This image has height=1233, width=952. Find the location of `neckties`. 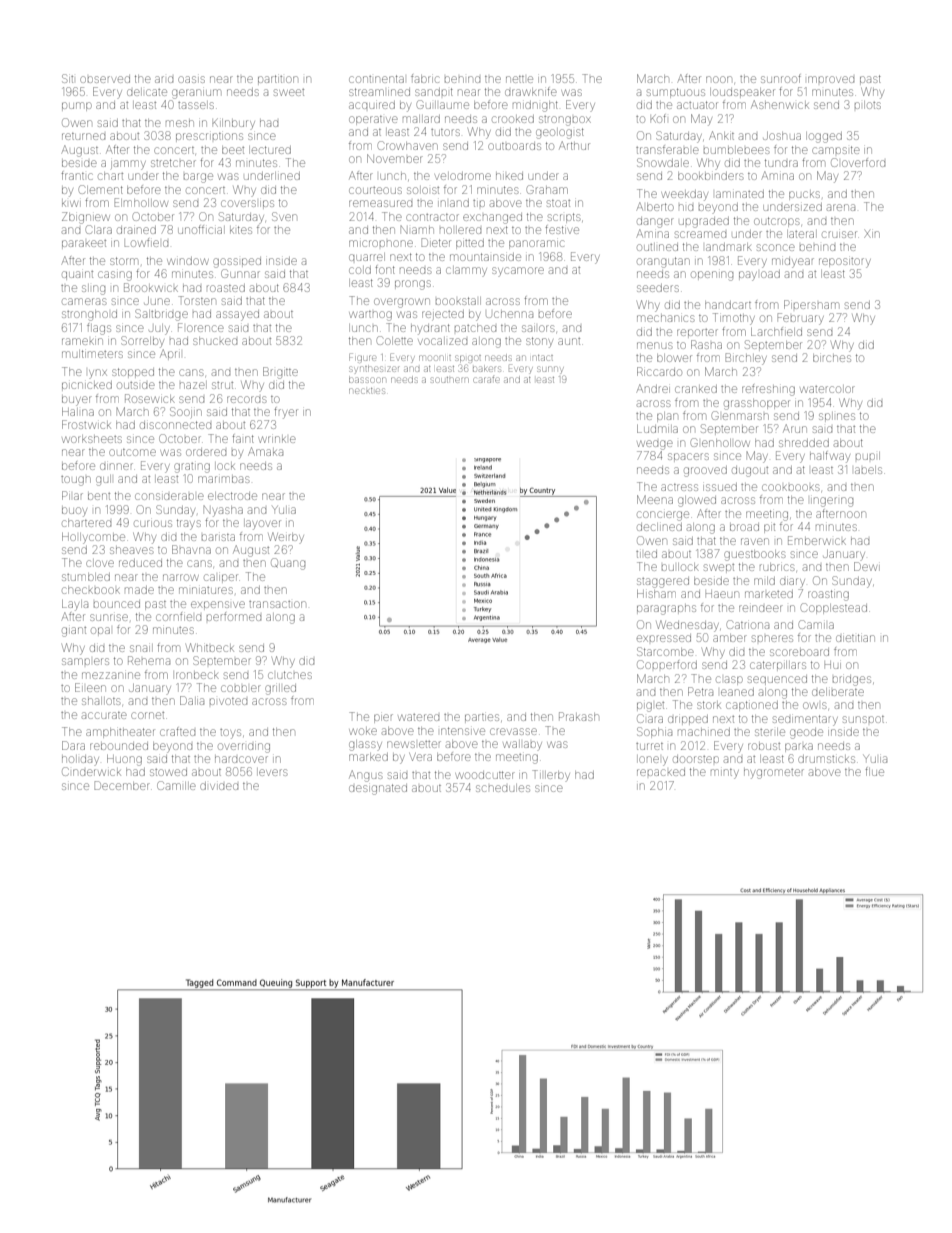

neckties is located at coordinates (367, 391).
